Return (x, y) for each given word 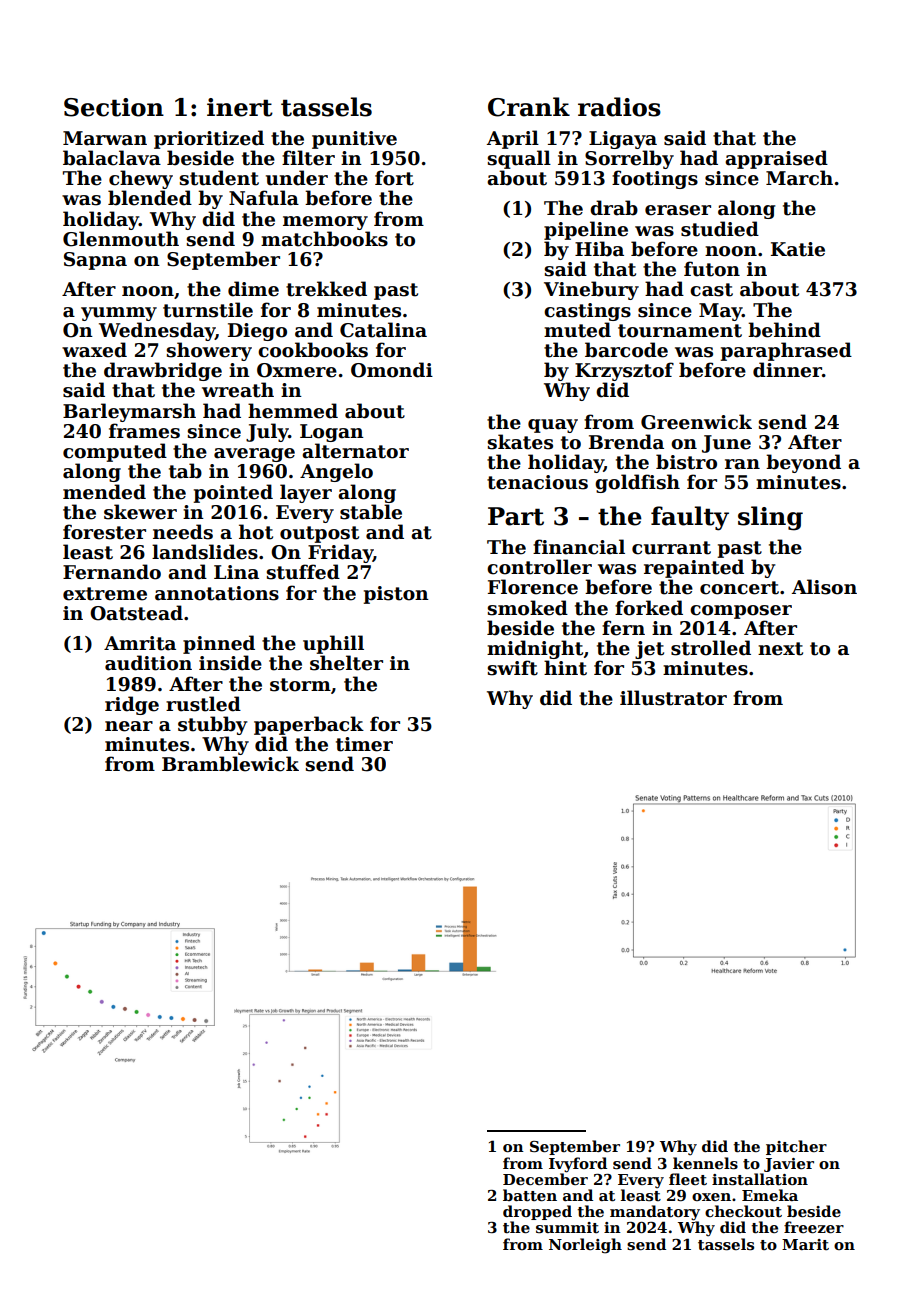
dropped (537, 1212)
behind (784, 330)
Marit (805, 1244)
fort (394, 178)
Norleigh (585, 1246)
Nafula (264, 198)
